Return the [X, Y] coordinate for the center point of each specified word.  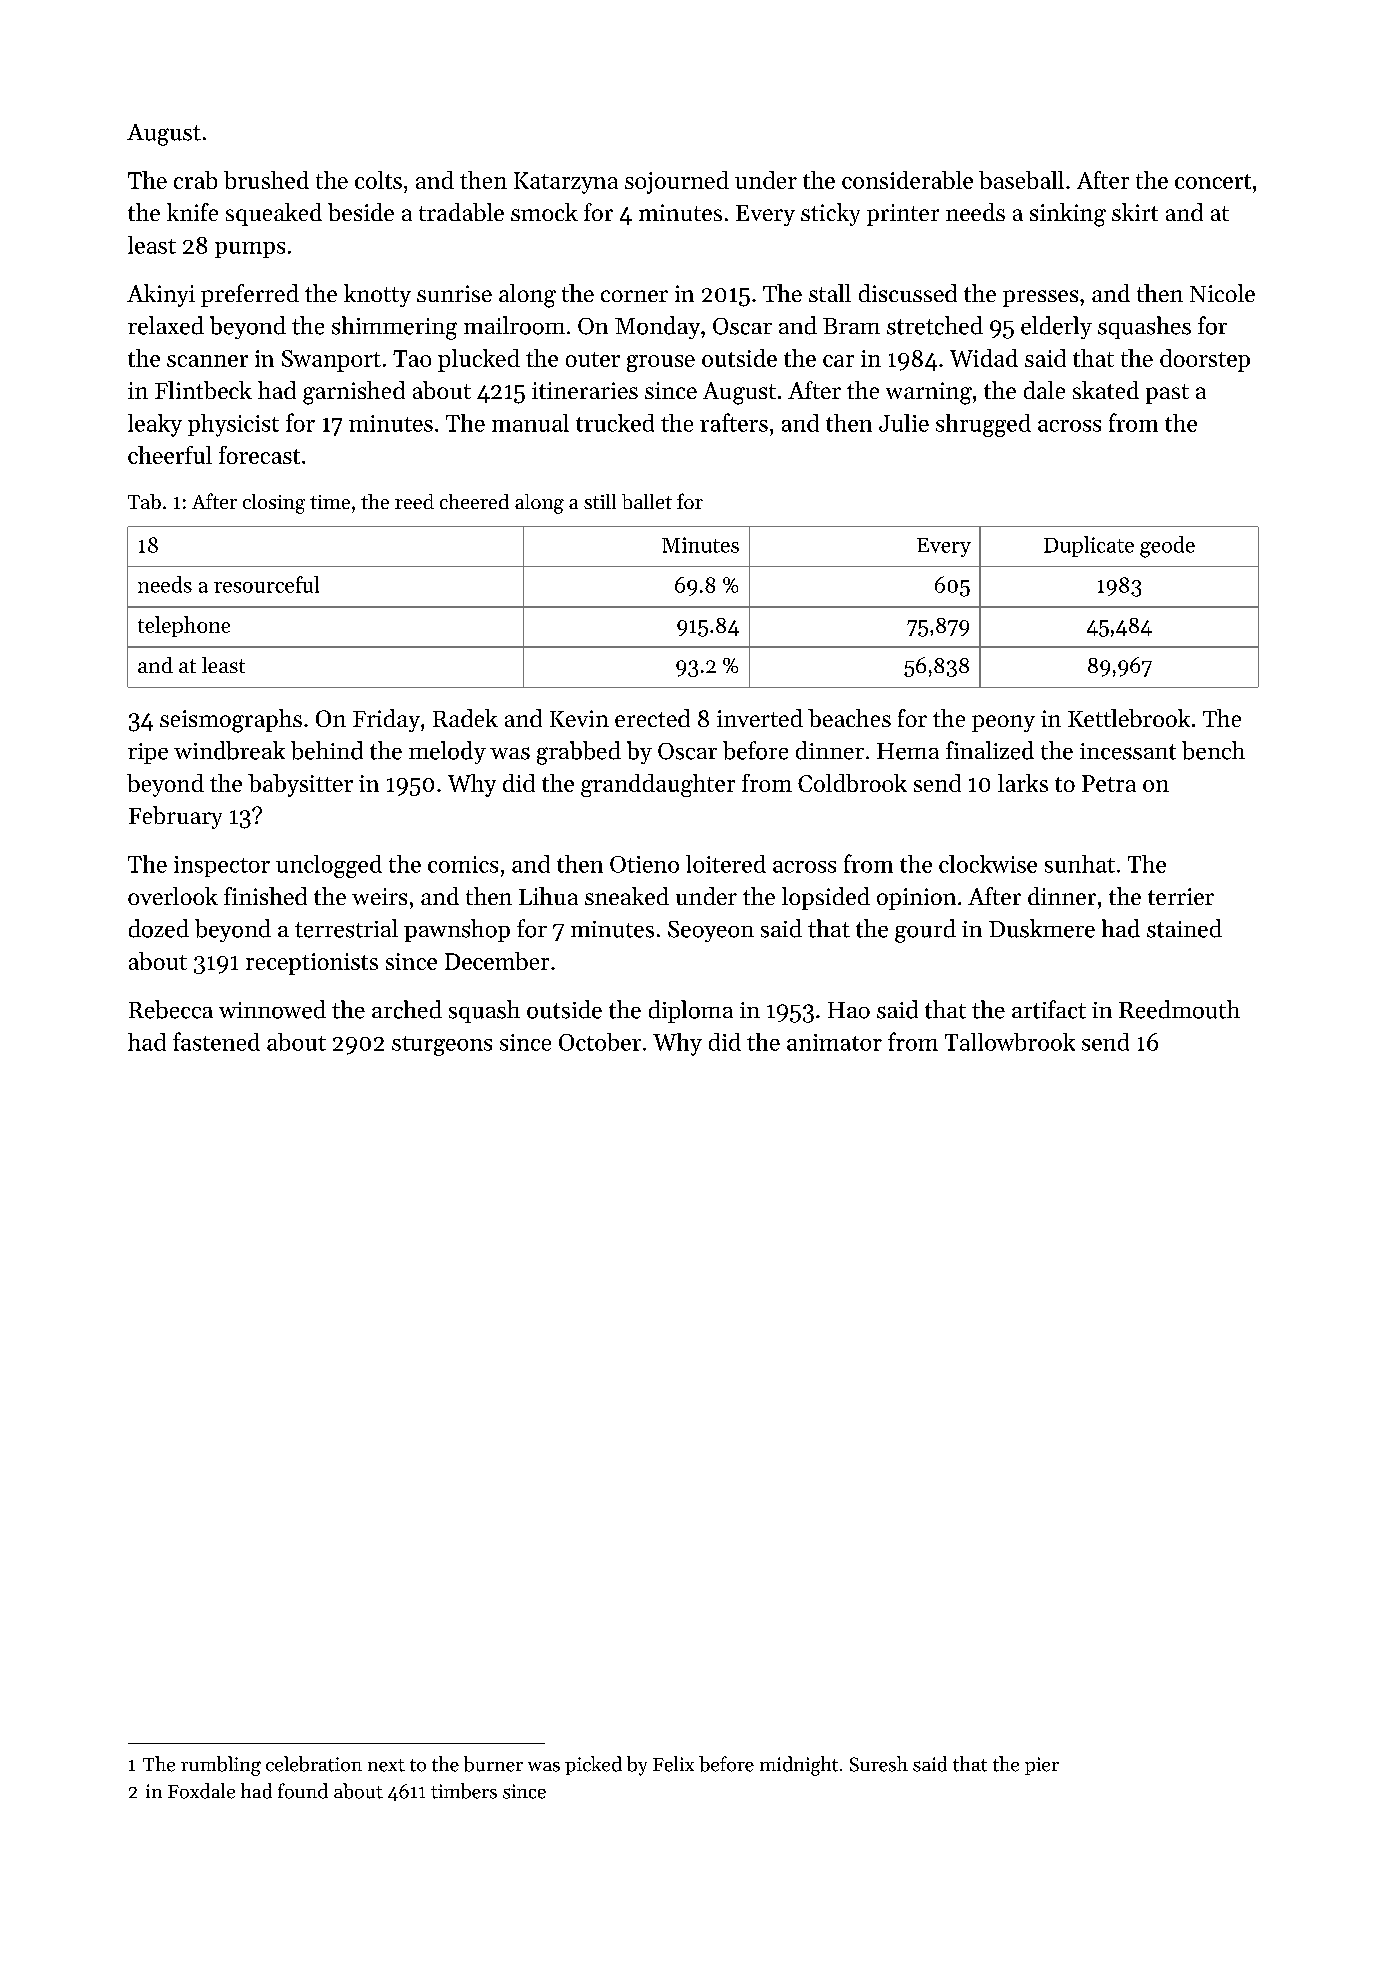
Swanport [331, 361]
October [600, 1042]
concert [1213, 181]
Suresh [879, 1764]
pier [1042, 1766]
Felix [673, 1764]
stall [830, 293]
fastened [216, 1041]
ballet [647, 501]
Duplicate [1089, 546]
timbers [464, 1791]
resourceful [266, 584]
